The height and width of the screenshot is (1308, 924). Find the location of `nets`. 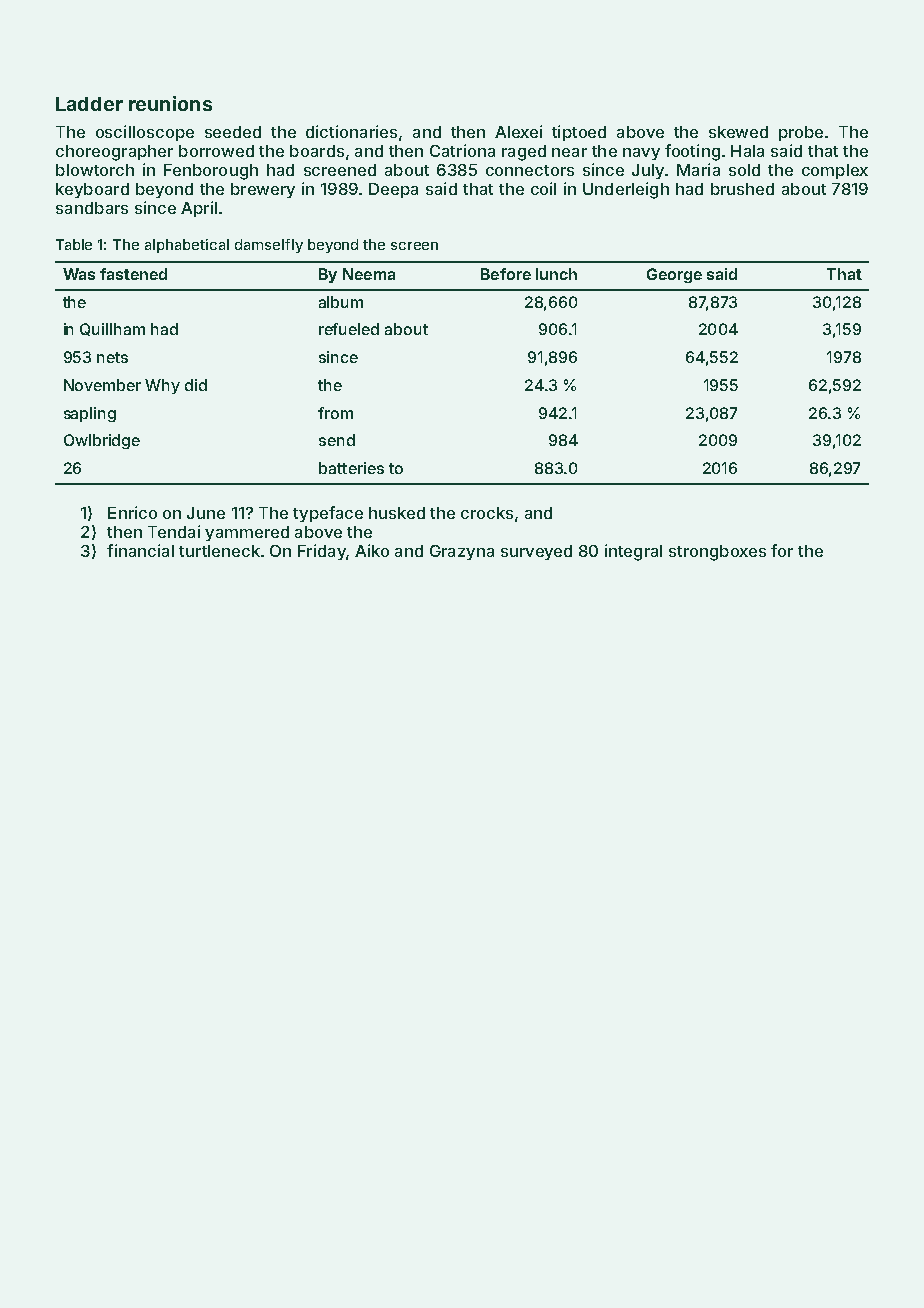

nets is located at coordinates (112, 357).
